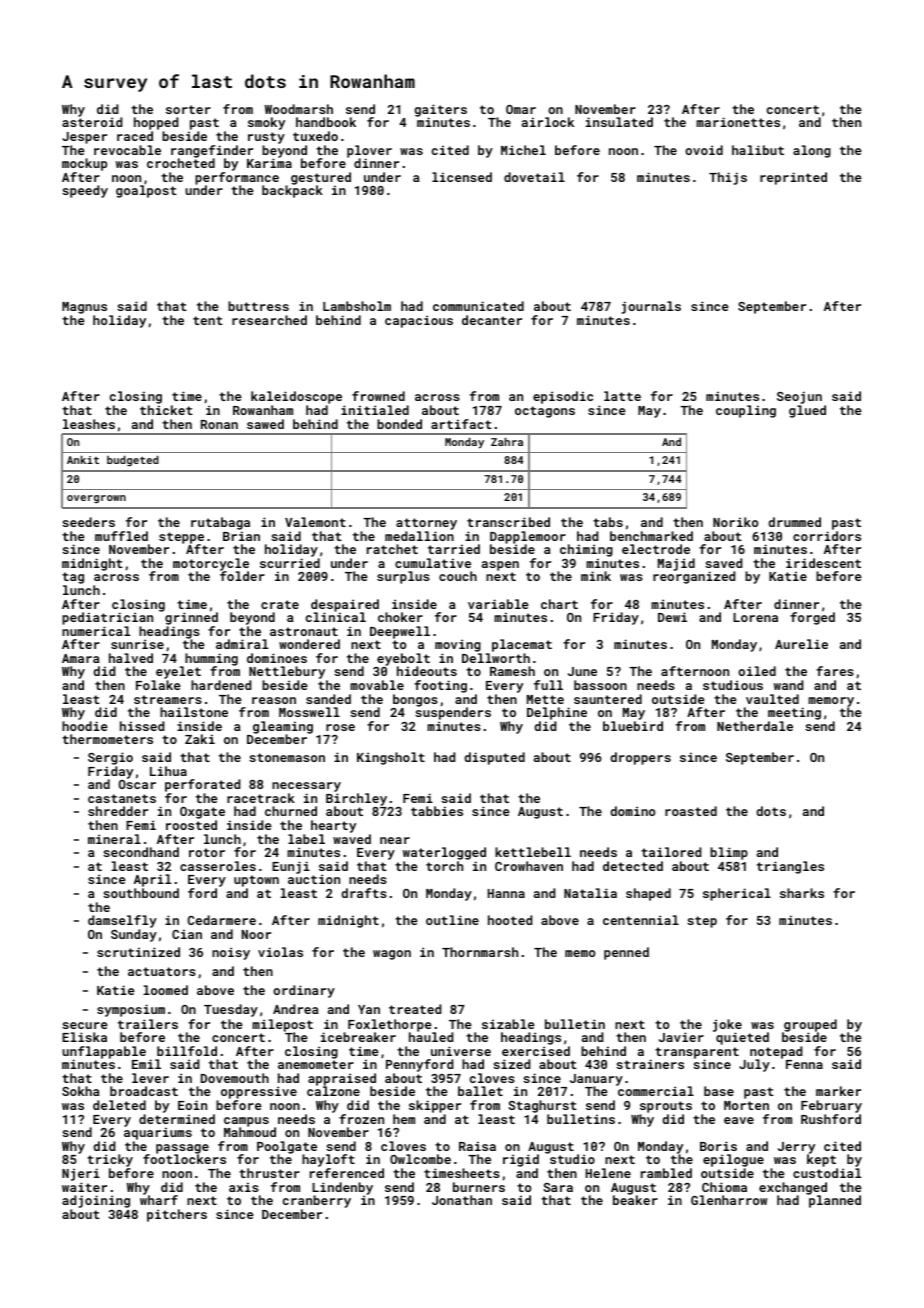 The height and width of the screenshot is (1308, 924). What do you see at coordinates (755, 726) in the screenshot?
I see `Netherdale` at bounding box center [755, 726].
